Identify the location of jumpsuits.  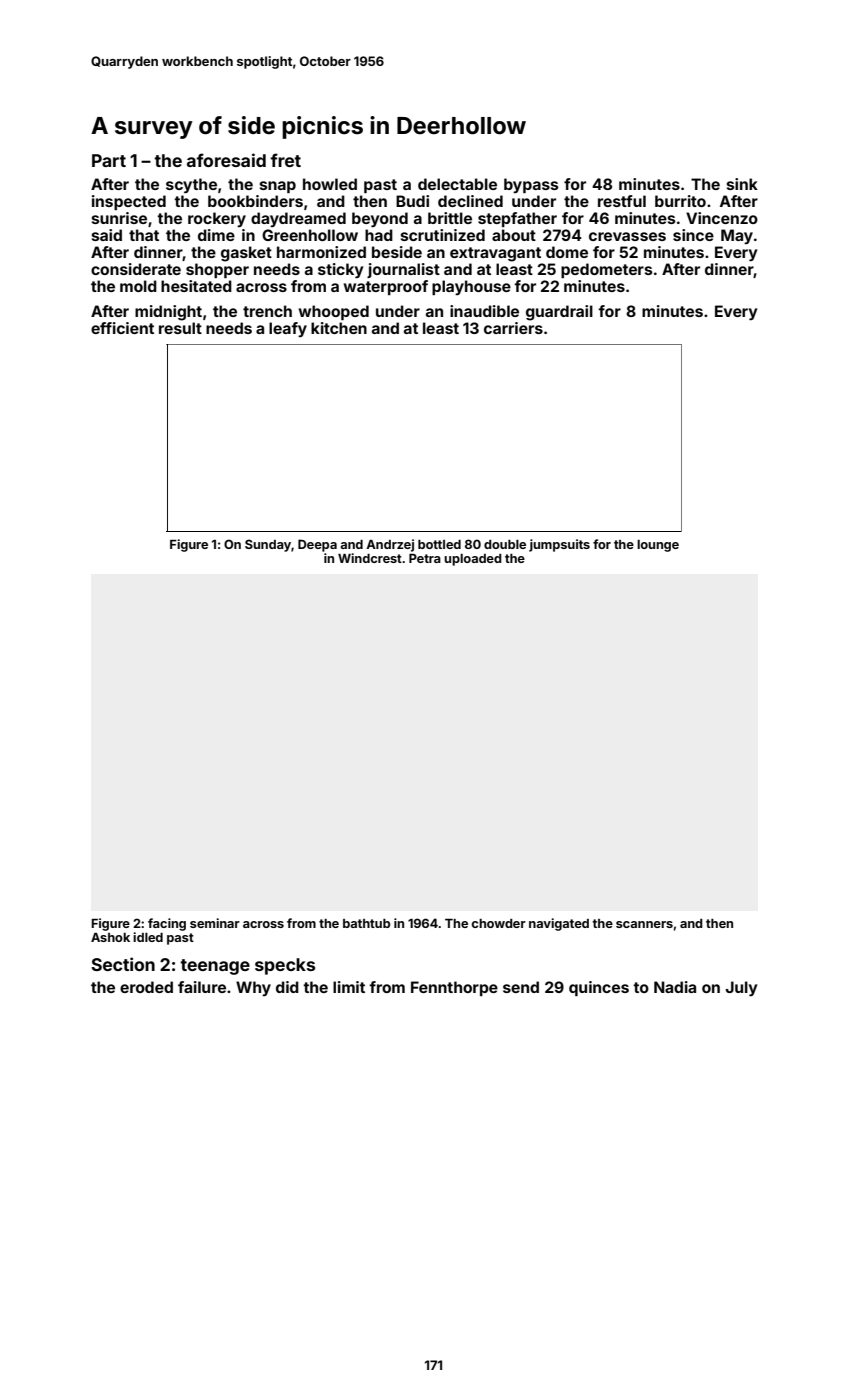
(559, 545).
